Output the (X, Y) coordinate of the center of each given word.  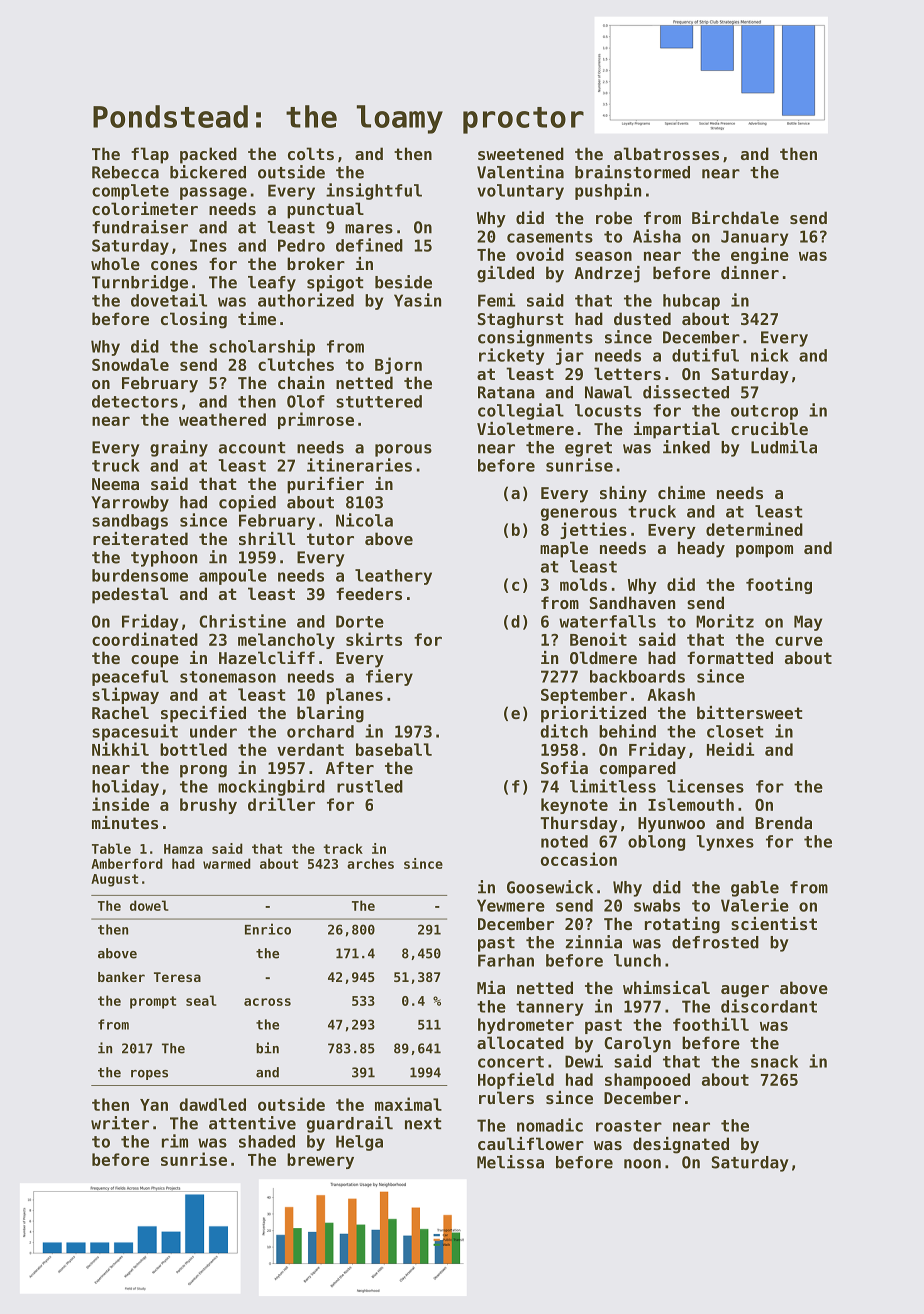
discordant (769, 1006)
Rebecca (125, 172)
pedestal (130, 595)
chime (681, 492)
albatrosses (666, 153)
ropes (149, 1075)
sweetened (521, 153)
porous (403, 450)
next (423, 1124)
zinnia (594, 942)
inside (120, 804)
